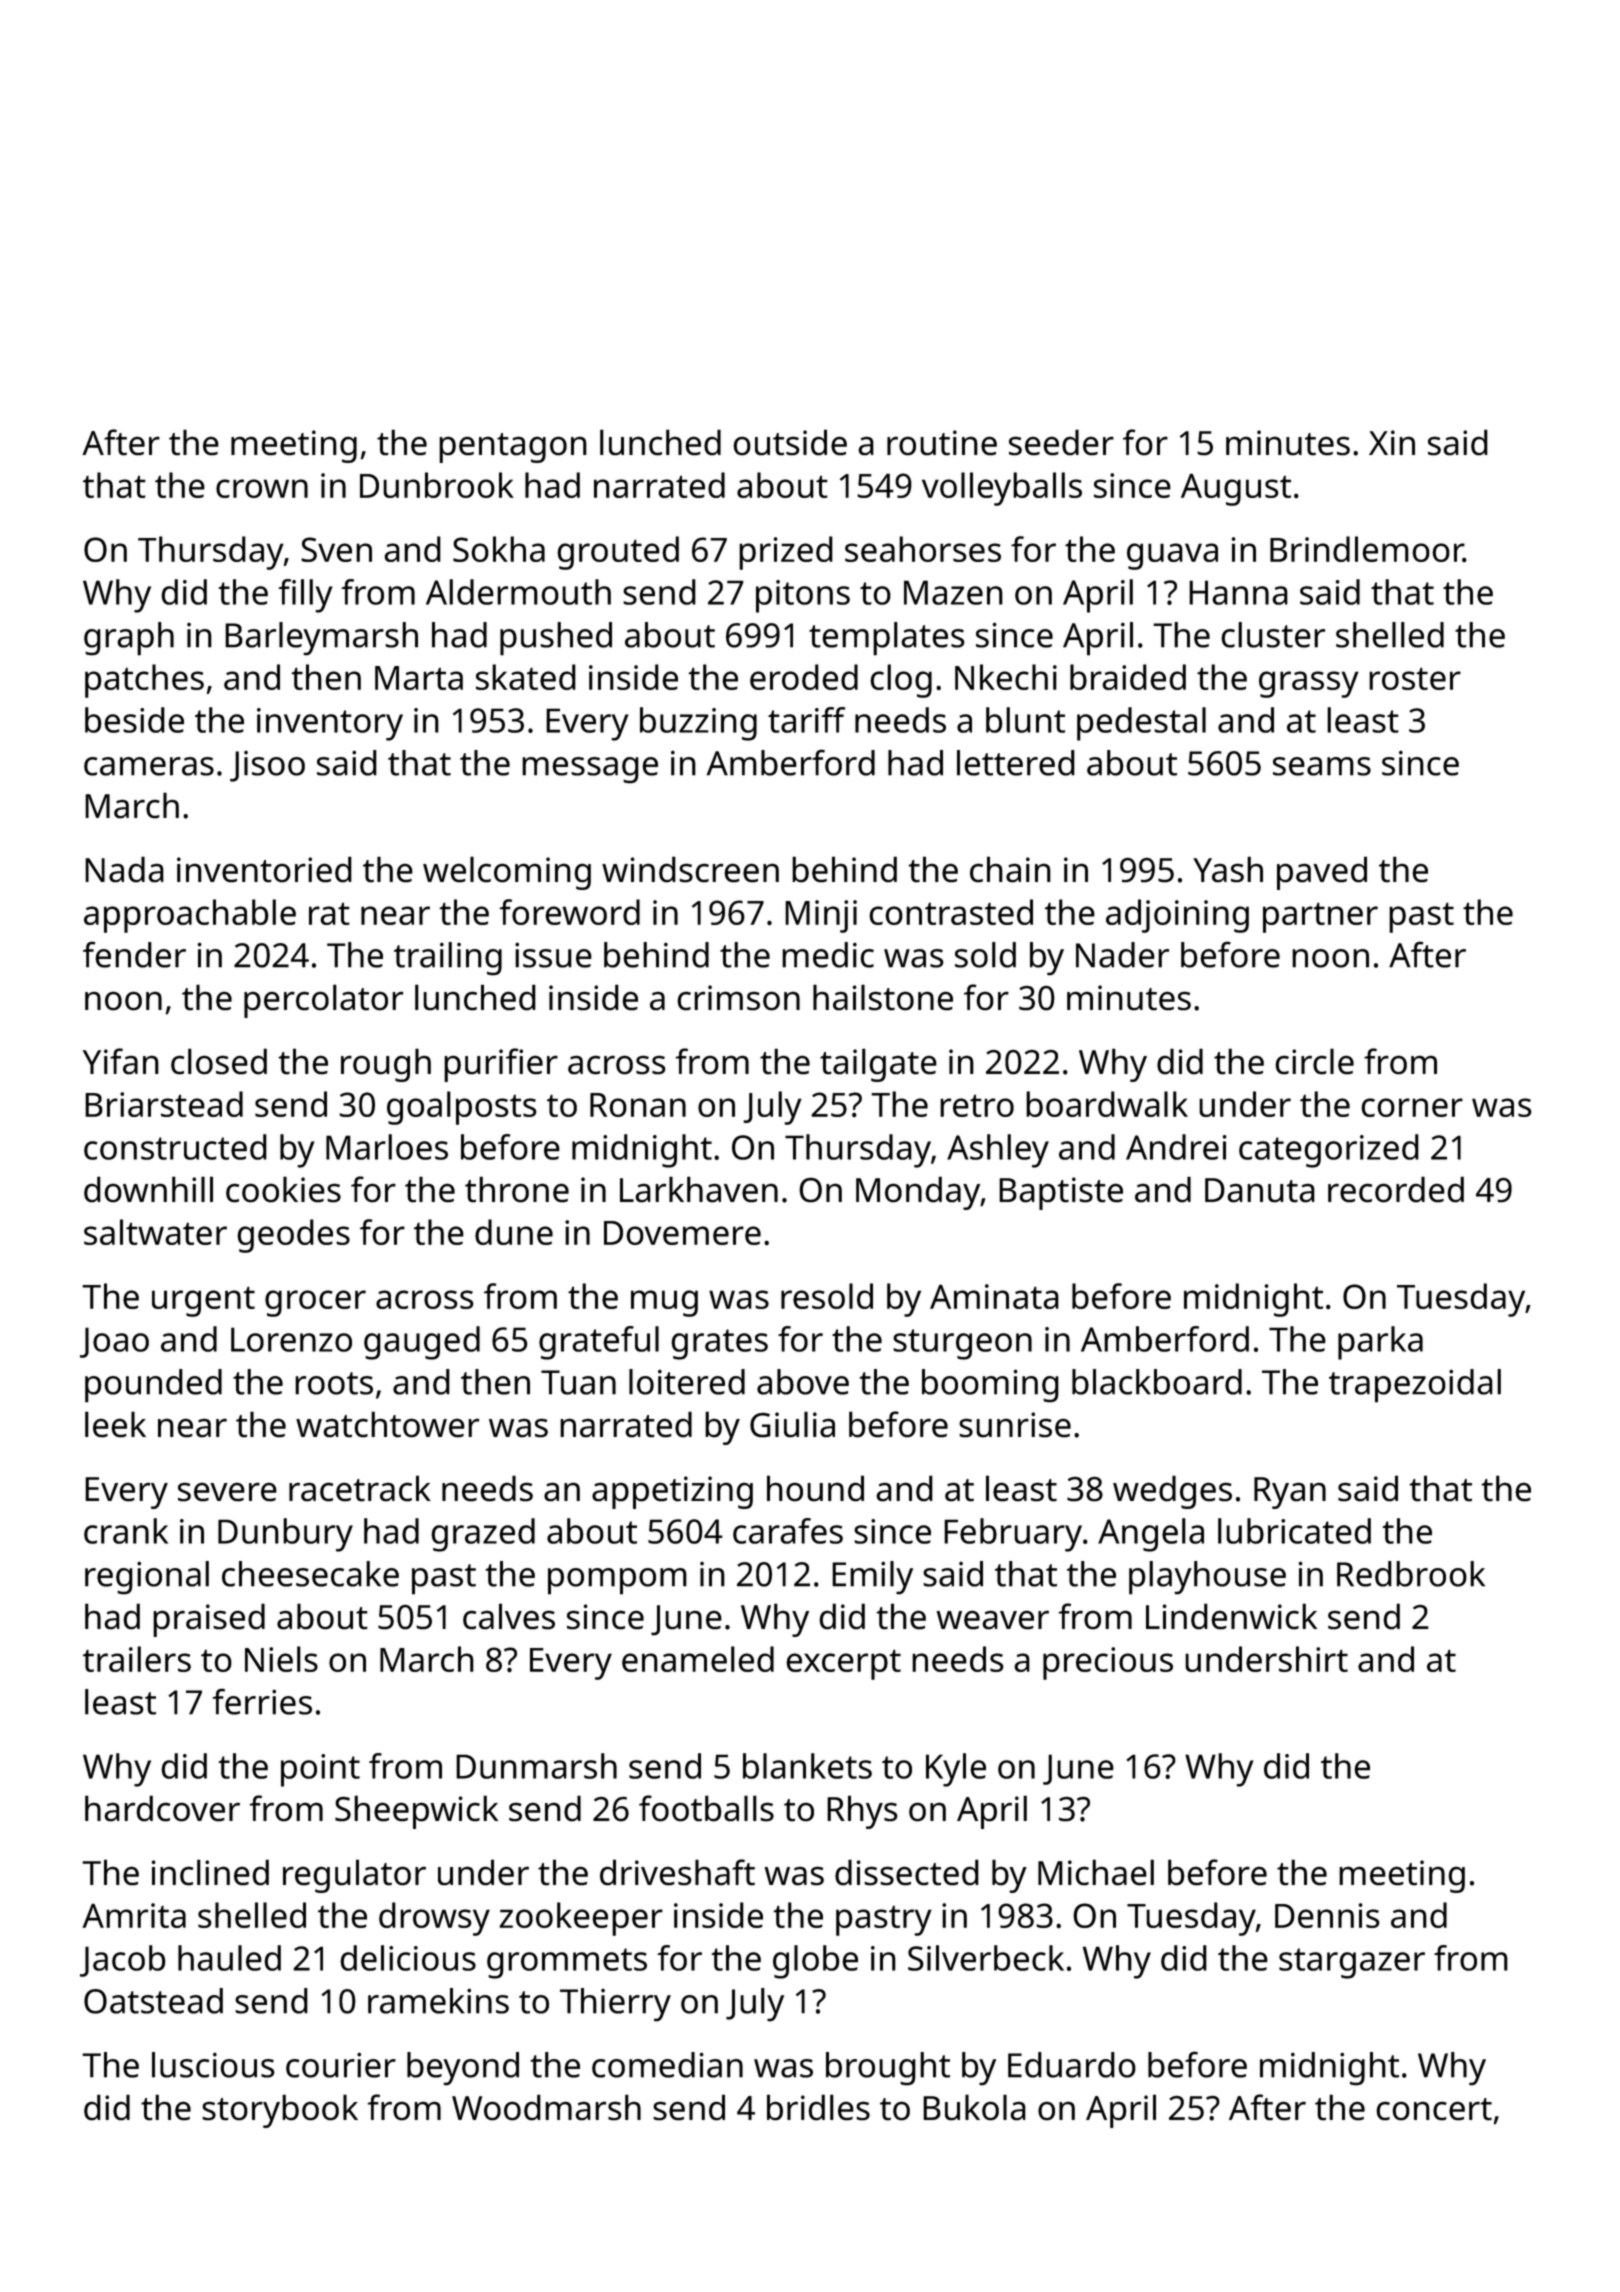  What do you see at coordinates (1415, 1386) in the page?
I see `trapezoidal` at bounding box center [1415, 1386].
